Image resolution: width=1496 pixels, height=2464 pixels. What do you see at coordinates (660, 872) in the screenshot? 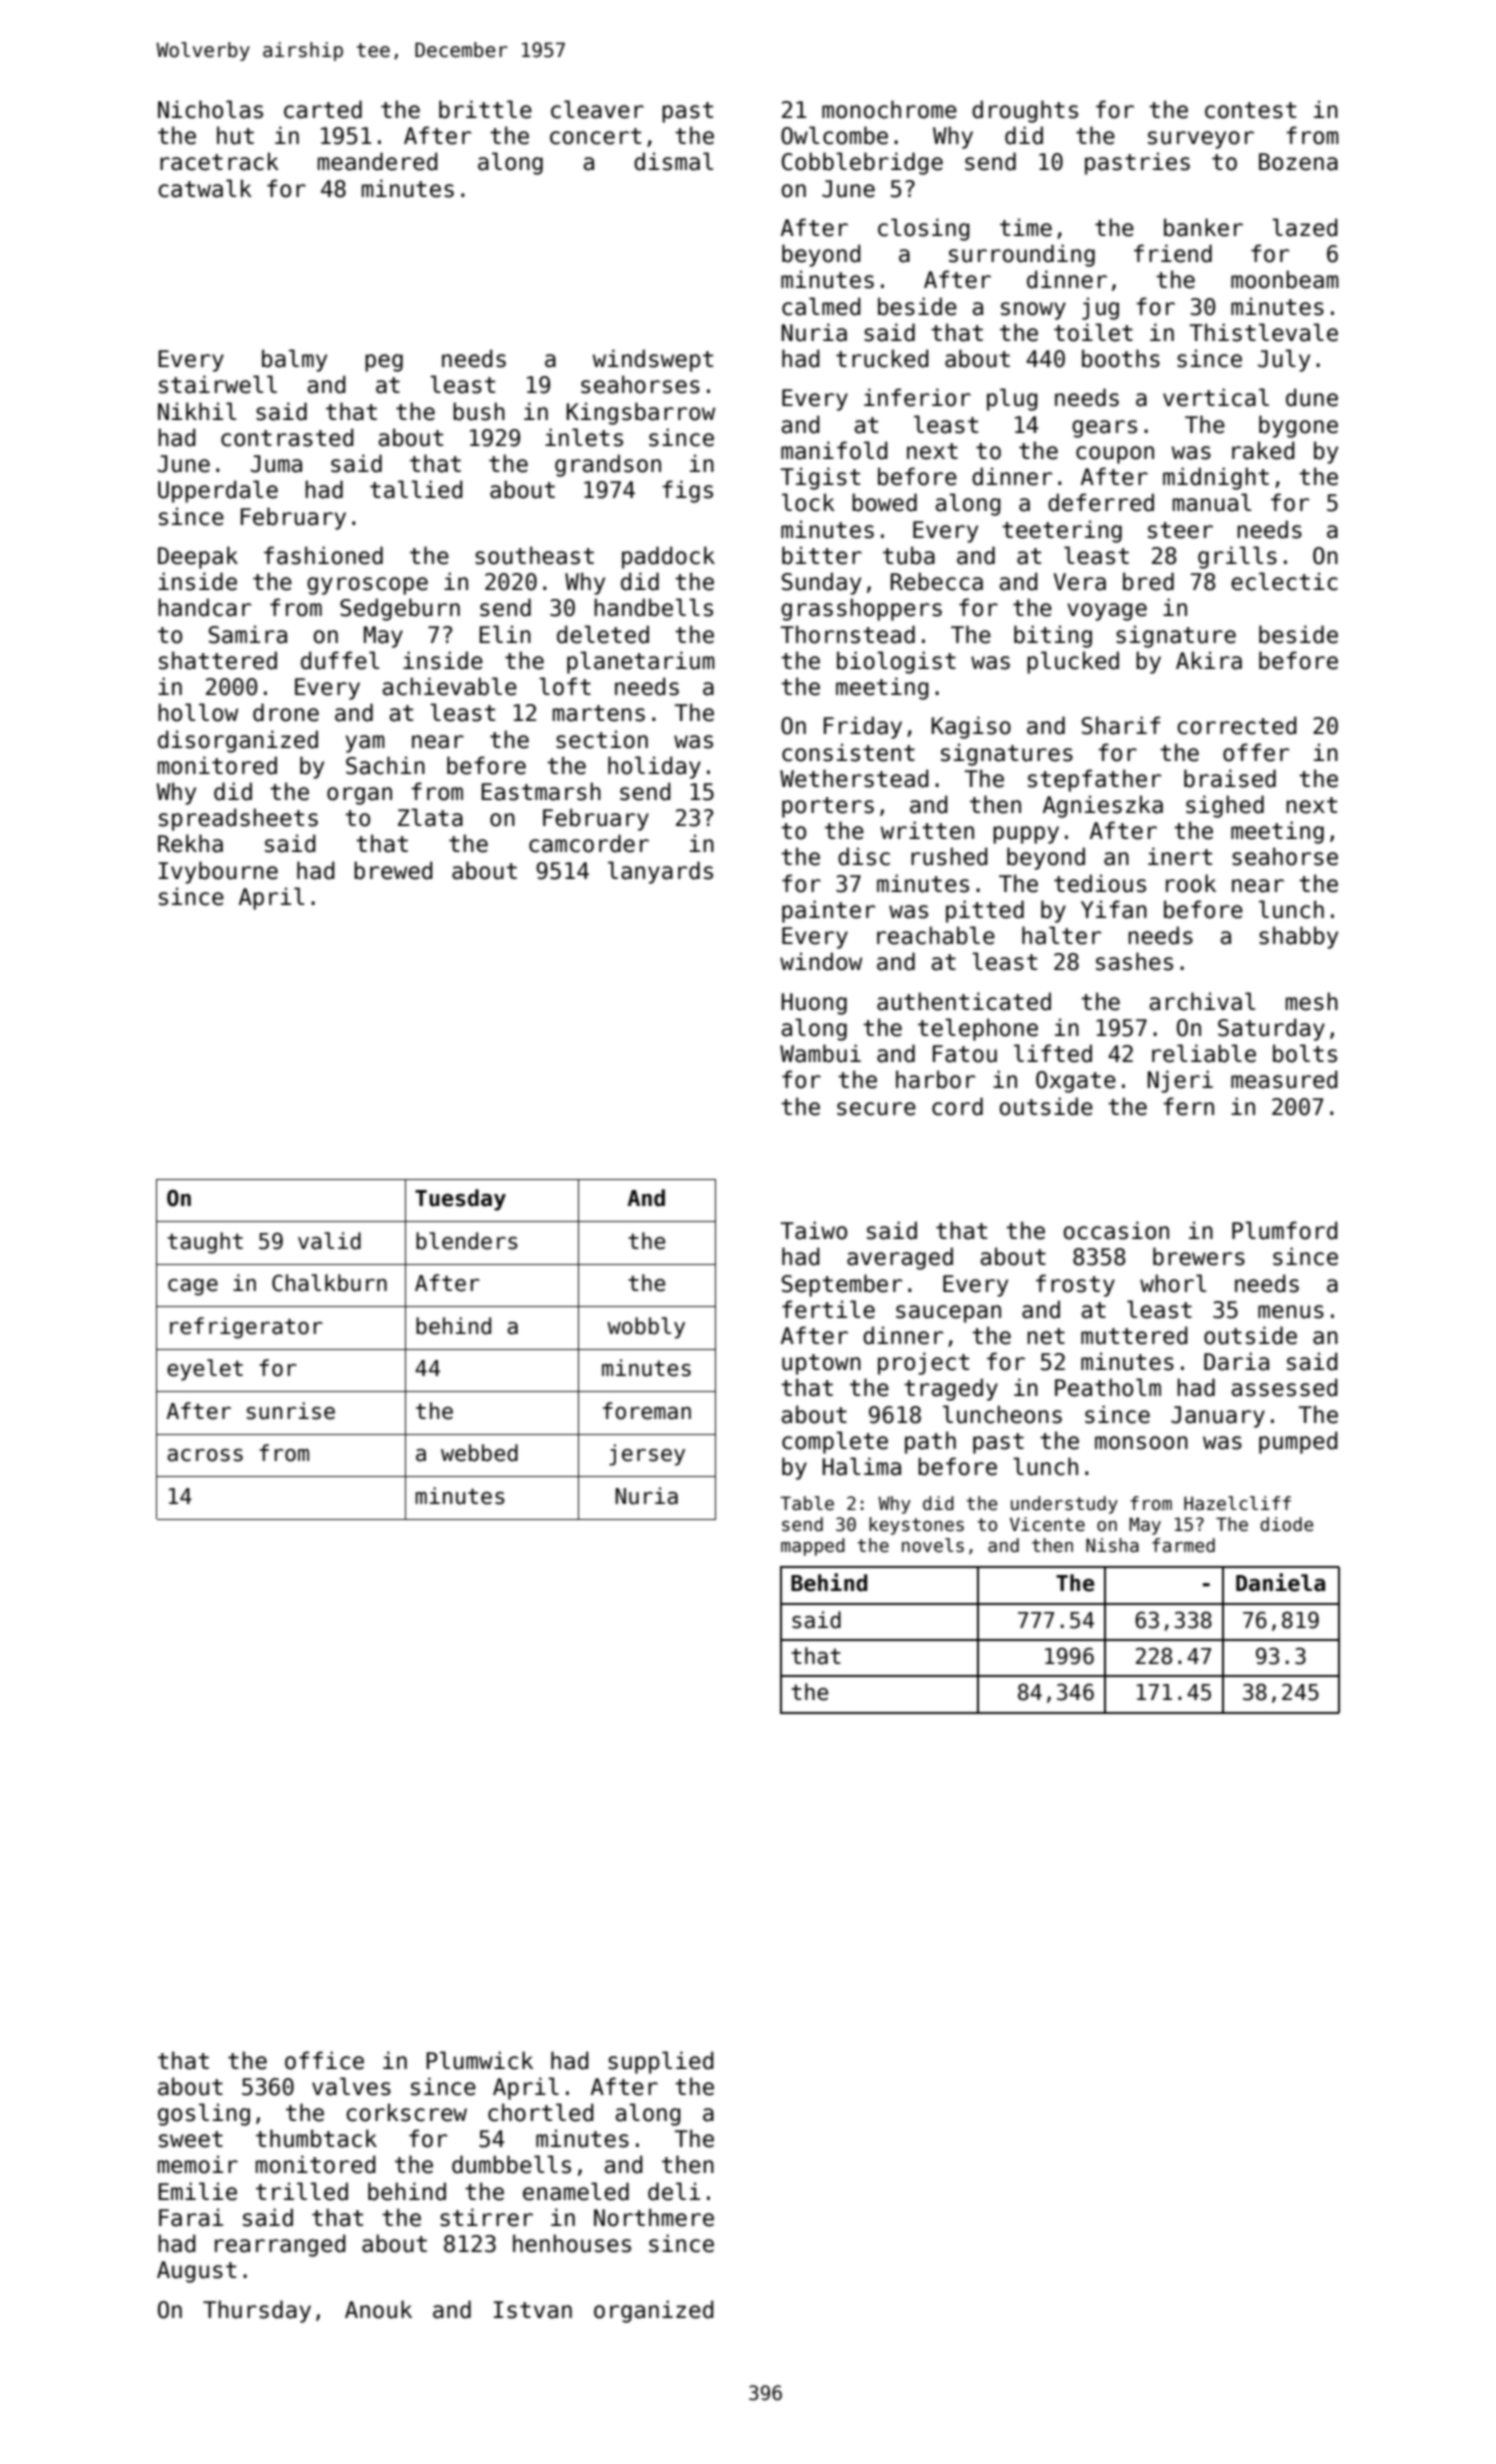
I see `lanyards` at bounding box center [660, 872].
